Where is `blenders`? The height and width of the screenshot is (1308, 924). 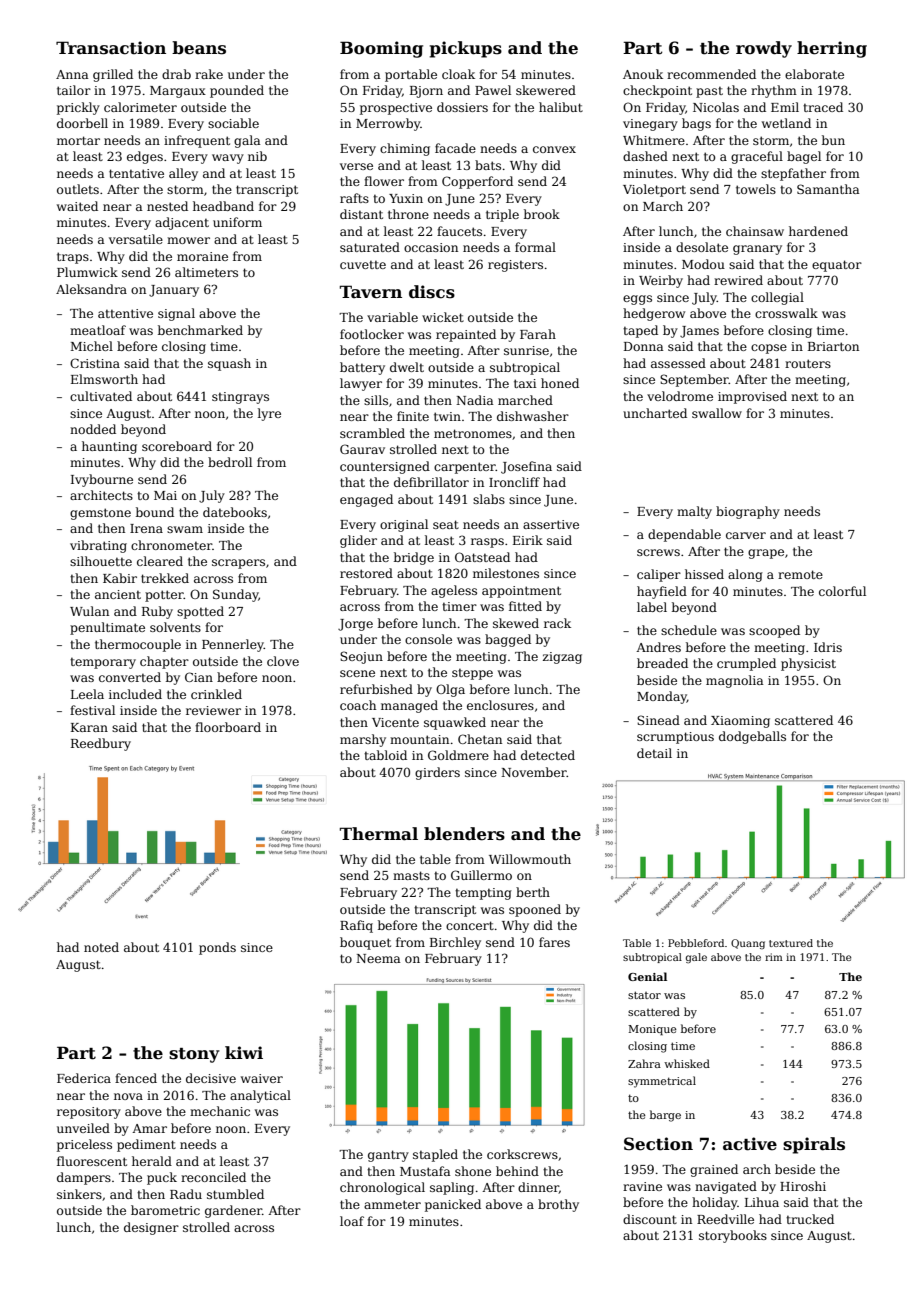 blenders is located at coordinates (464, 834).
